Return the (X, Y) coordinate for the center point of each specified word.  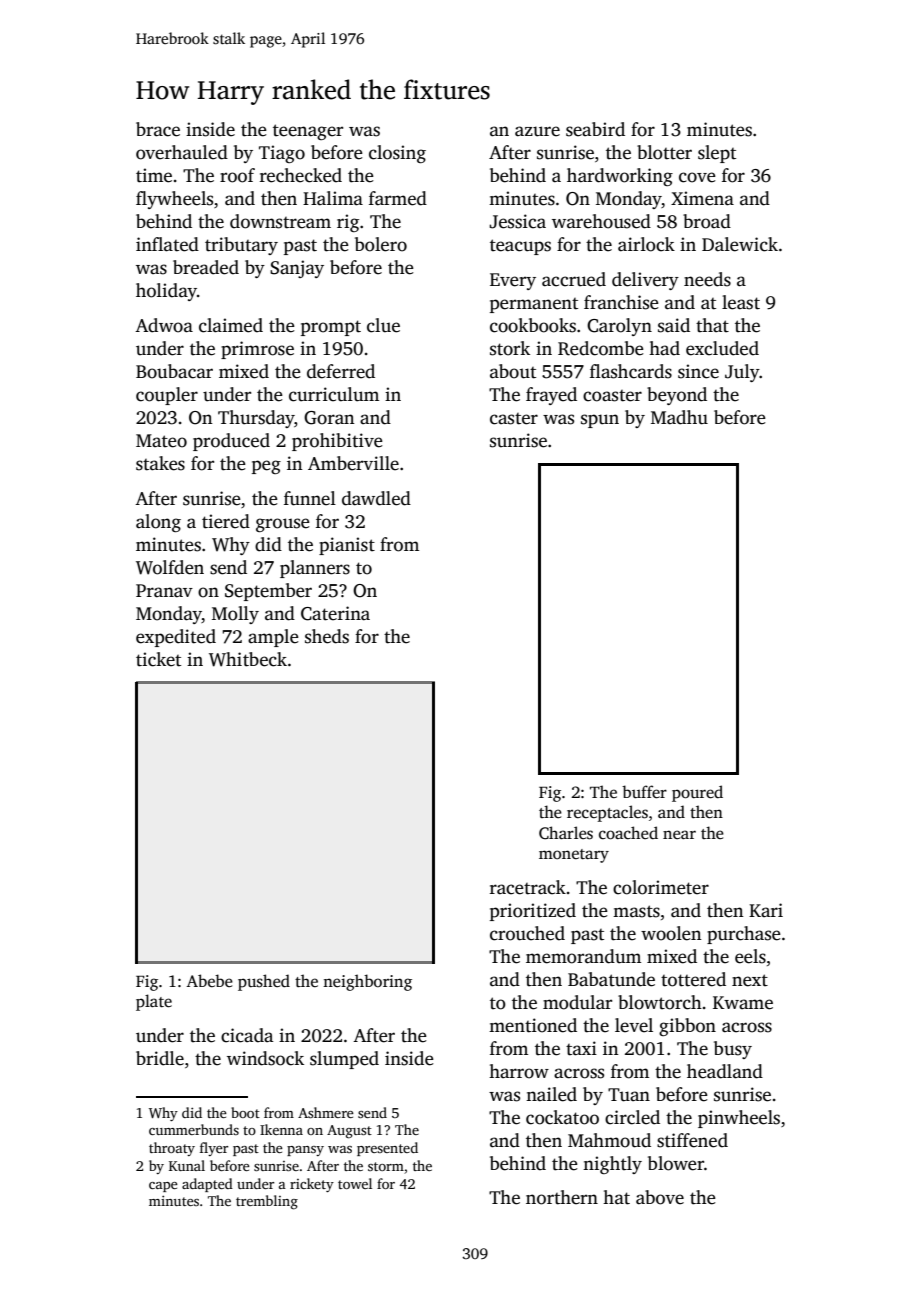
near (679, 834)
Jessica (517, 221)
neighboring (367, 982)
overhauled (182, 152)
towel (355, 1183)
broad (707, 221)
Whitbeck (248, 659)
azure (537, 131)
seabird (595, 129)
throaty (172, 1149)
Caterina (335, 613)
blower (676, 1163)
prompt (331, 328)
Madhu (679, 417)
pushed (264, 982)
